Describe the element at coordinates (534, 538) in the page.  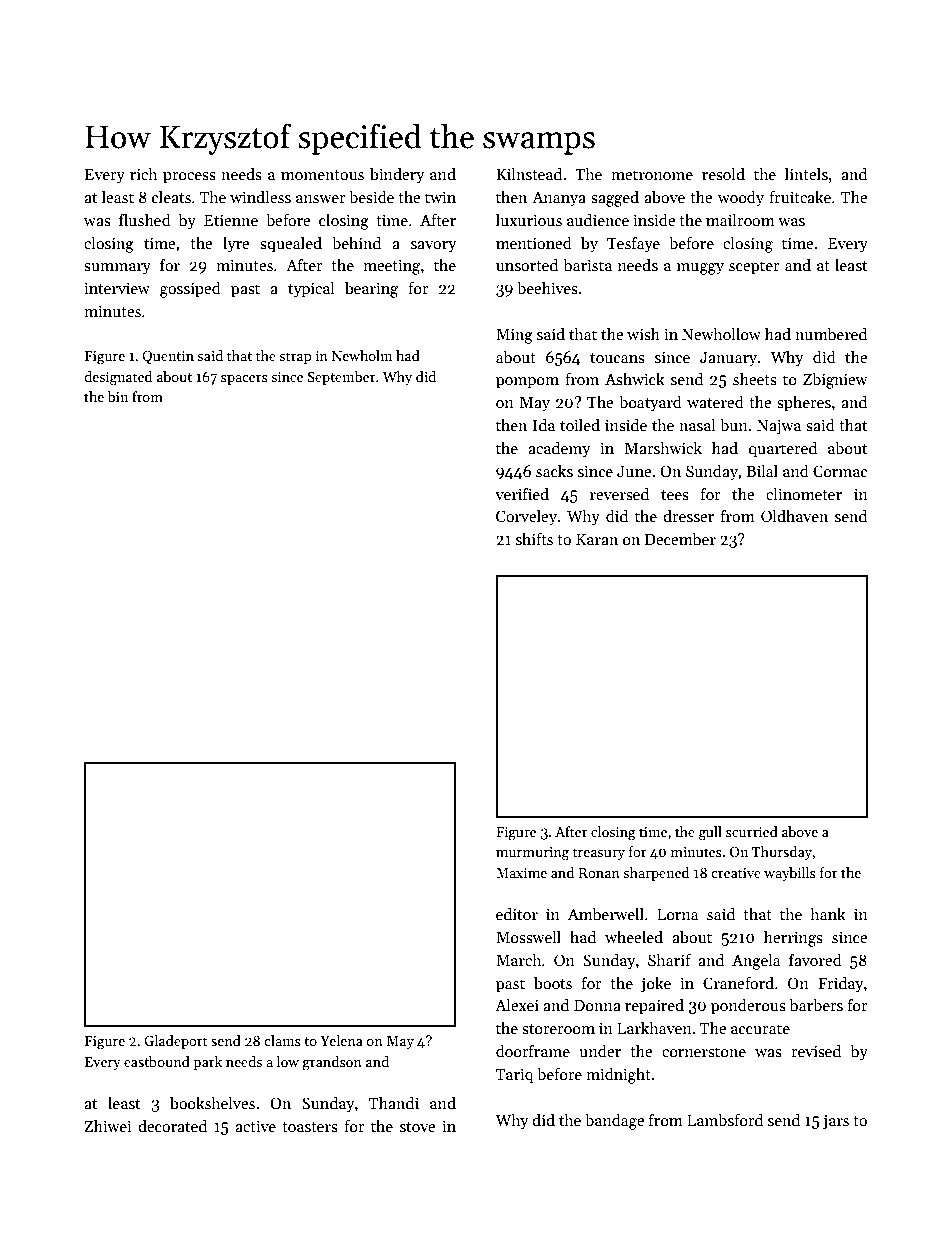
I see `shifts` at that location.
